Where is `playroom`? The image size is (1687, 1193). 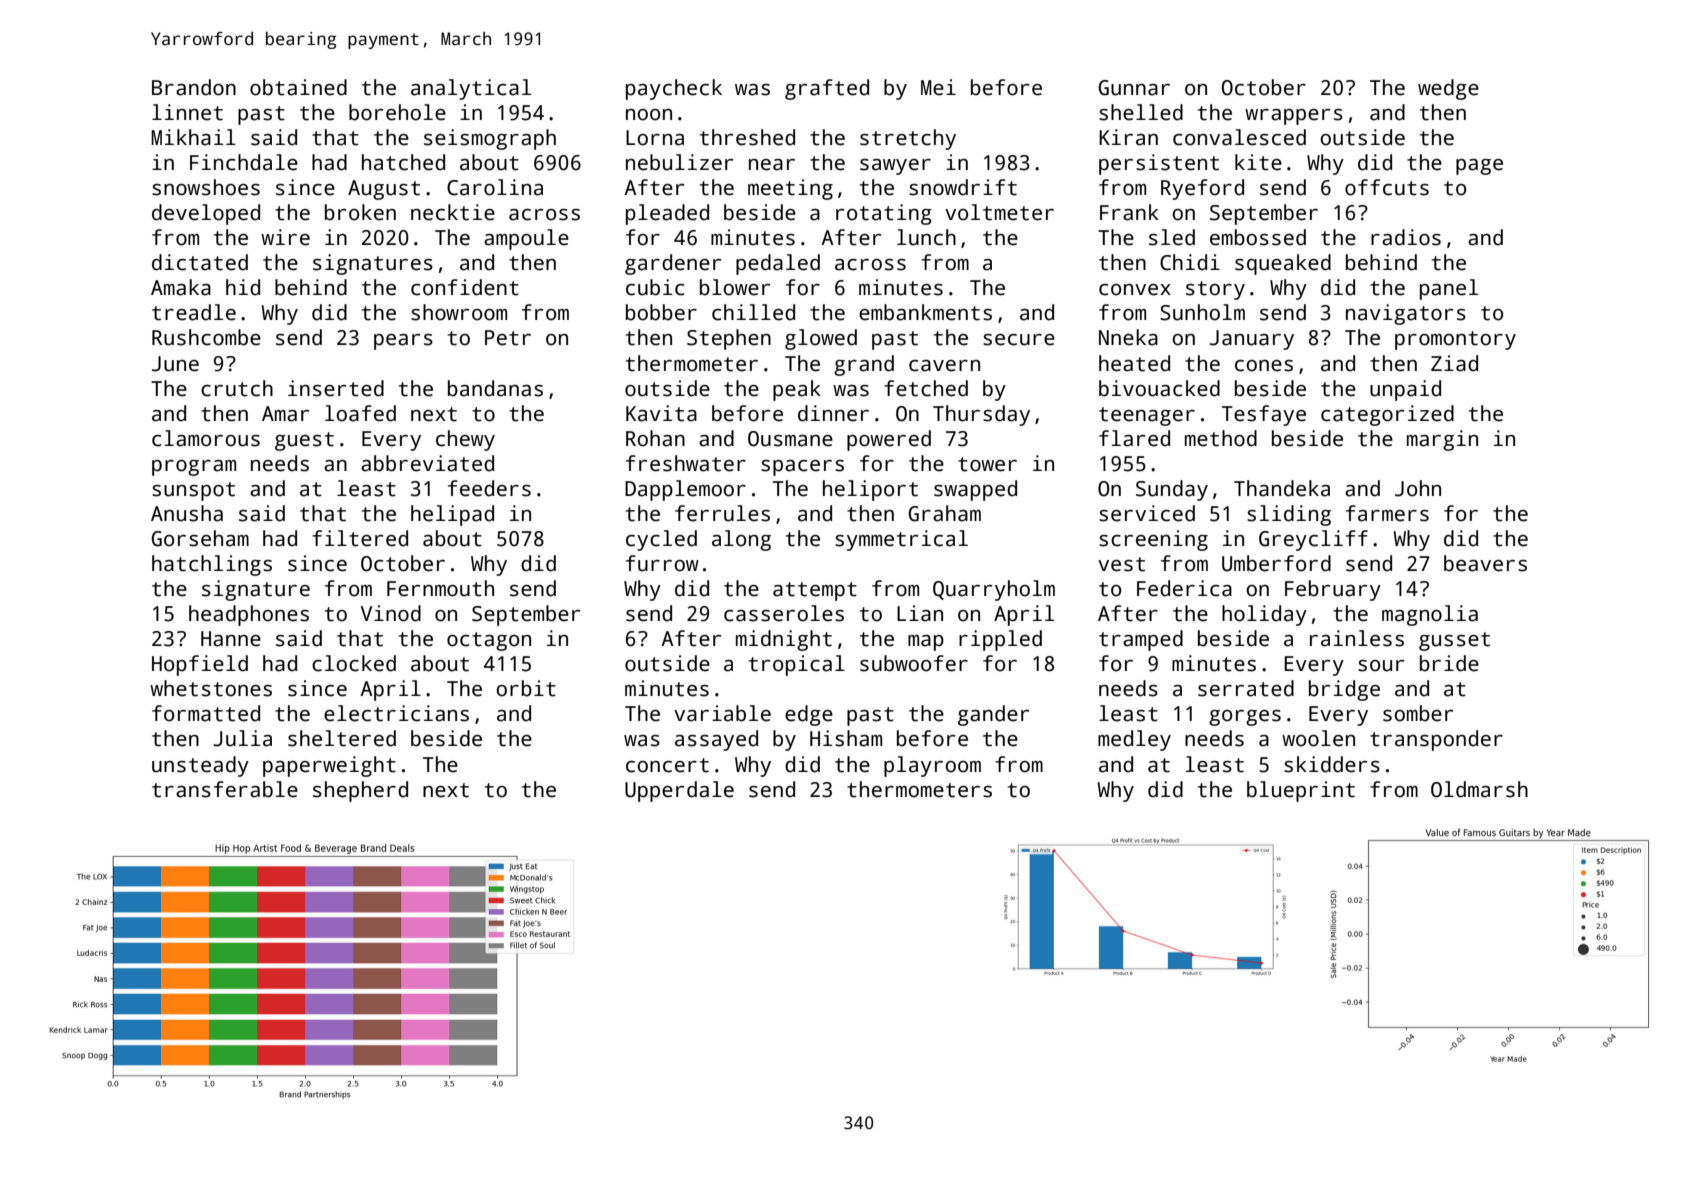
playroom is located at coordinates (932, 766).
